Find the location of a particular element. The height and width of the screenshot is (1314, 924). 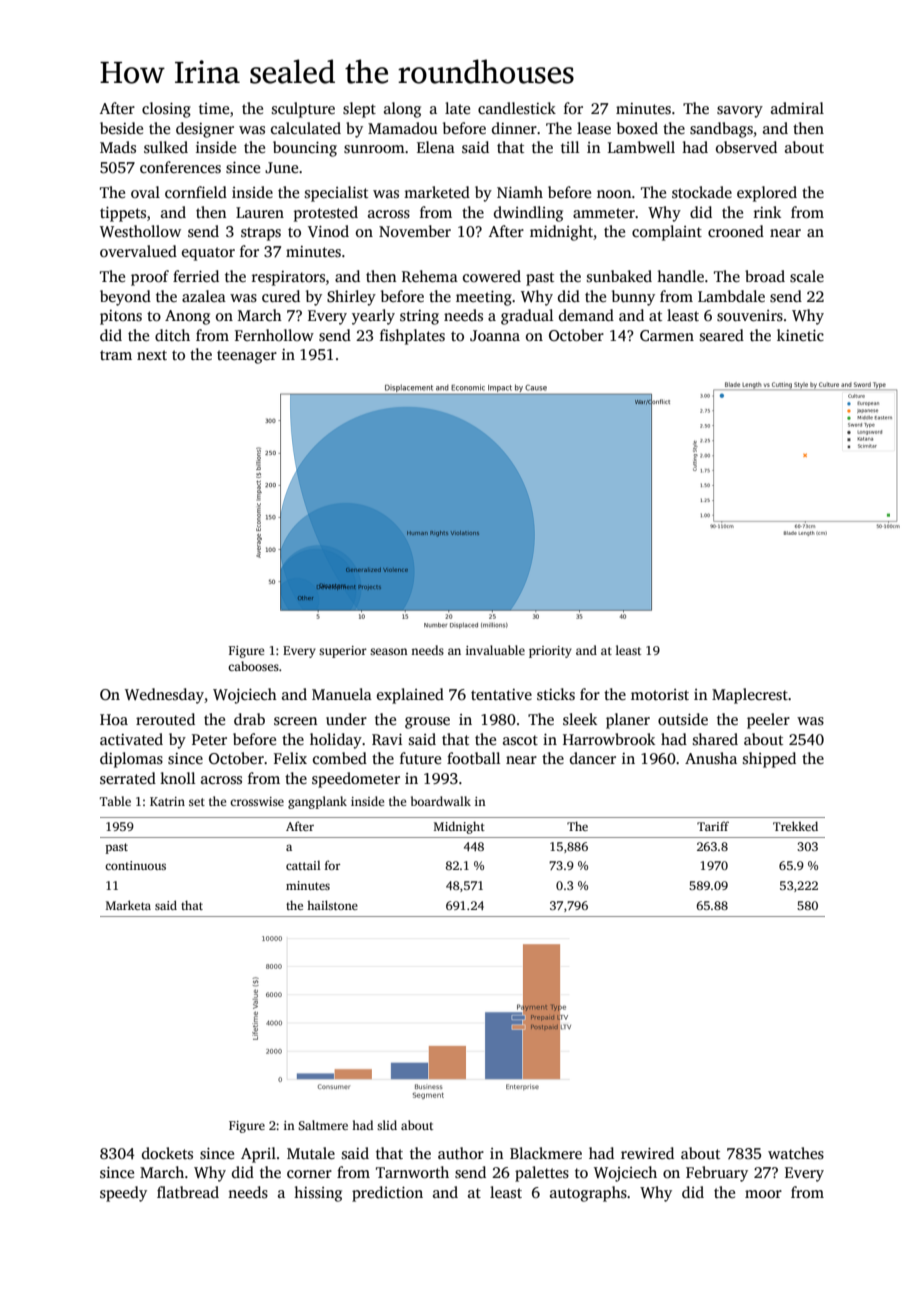

savory is located at coordinates (740, 112).
